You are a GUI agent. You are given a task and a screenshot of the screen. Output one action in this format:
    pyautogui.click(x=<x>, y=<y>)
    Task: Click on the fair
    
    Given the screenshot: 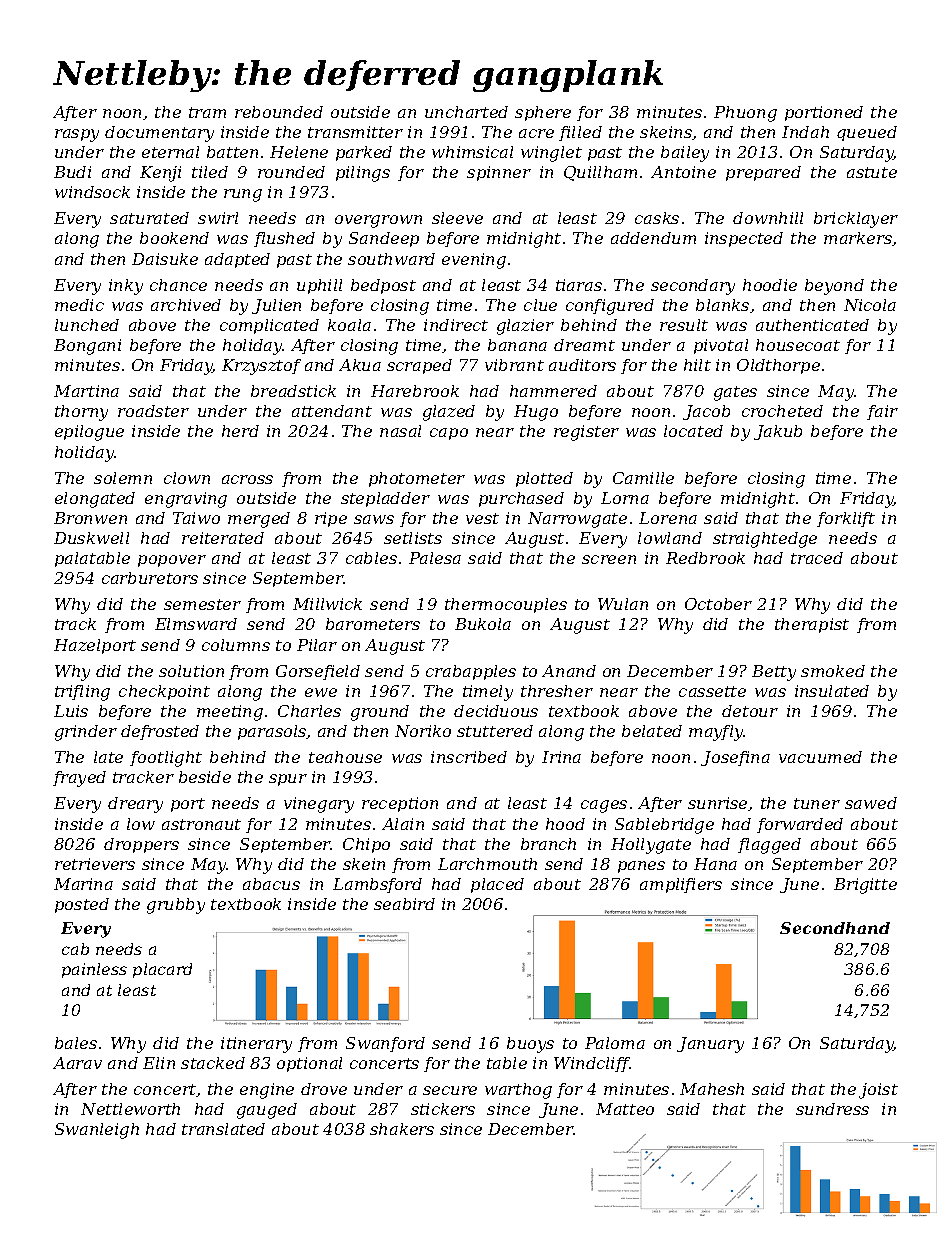 What is the action you would take?
    pyautogui.click(x=882, y=412)
